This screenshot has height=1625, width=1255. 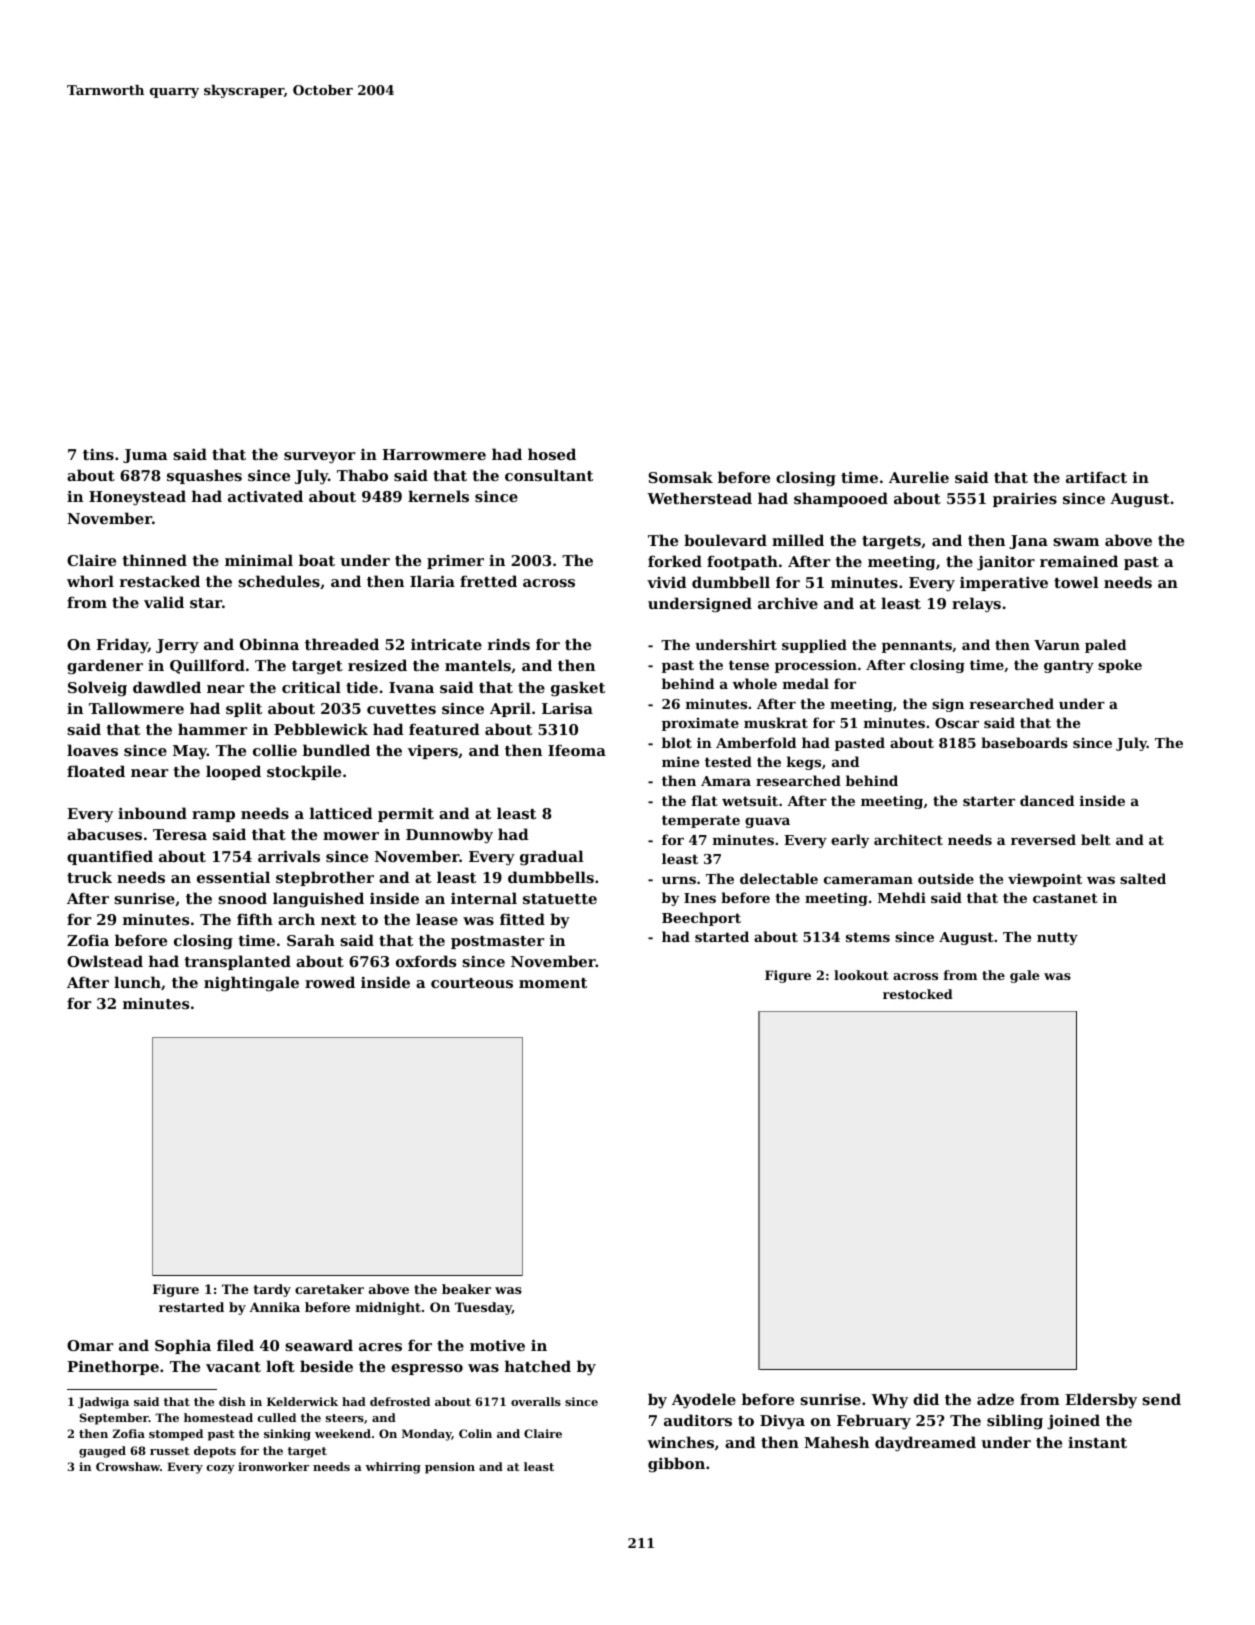 I want to click on artifact, so click(x=1096, y=477).
